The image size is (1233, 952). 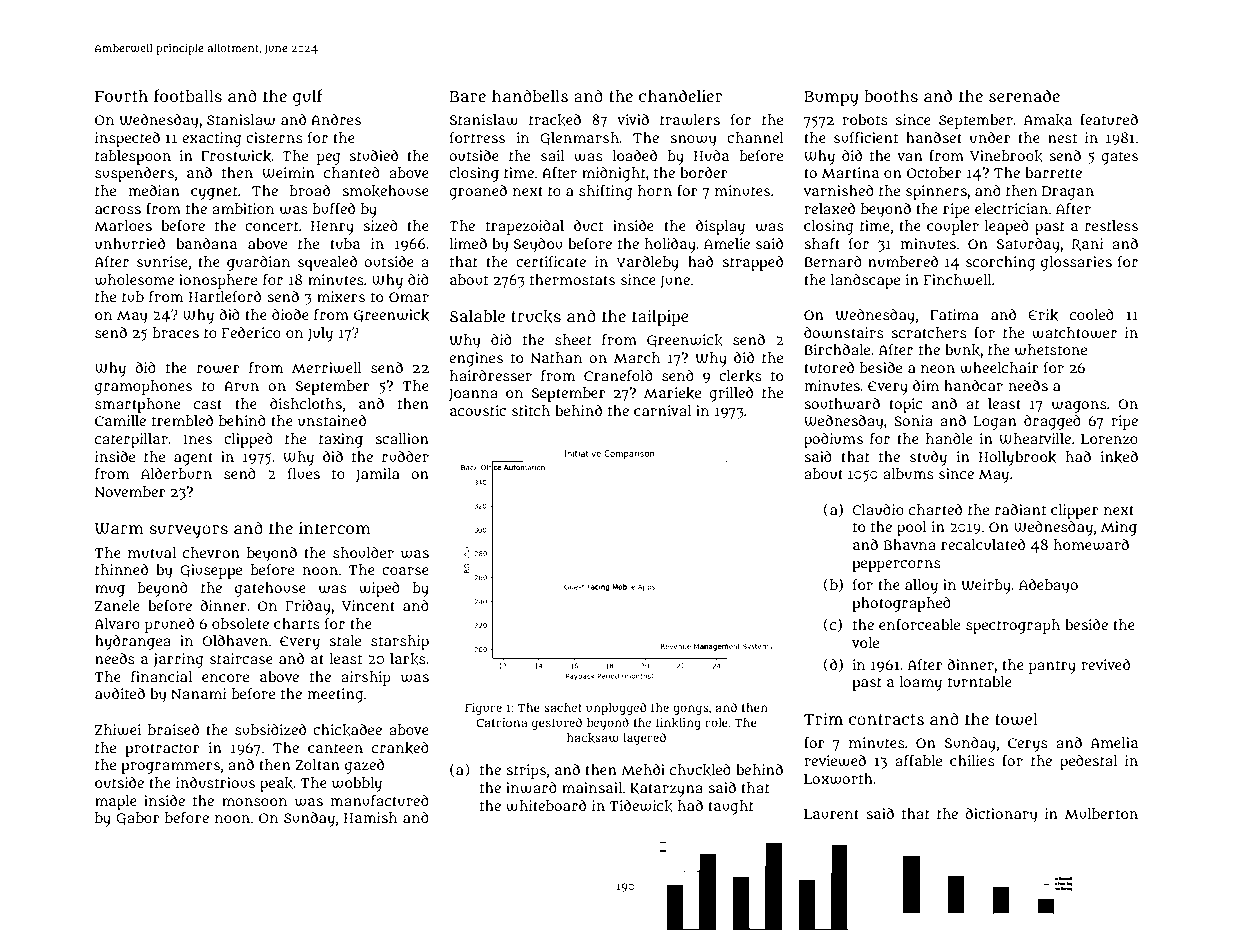 What do you see at coordinates (138, 819) in the screenshot?
I see `Gabor` at bounding box center [138, 819].
